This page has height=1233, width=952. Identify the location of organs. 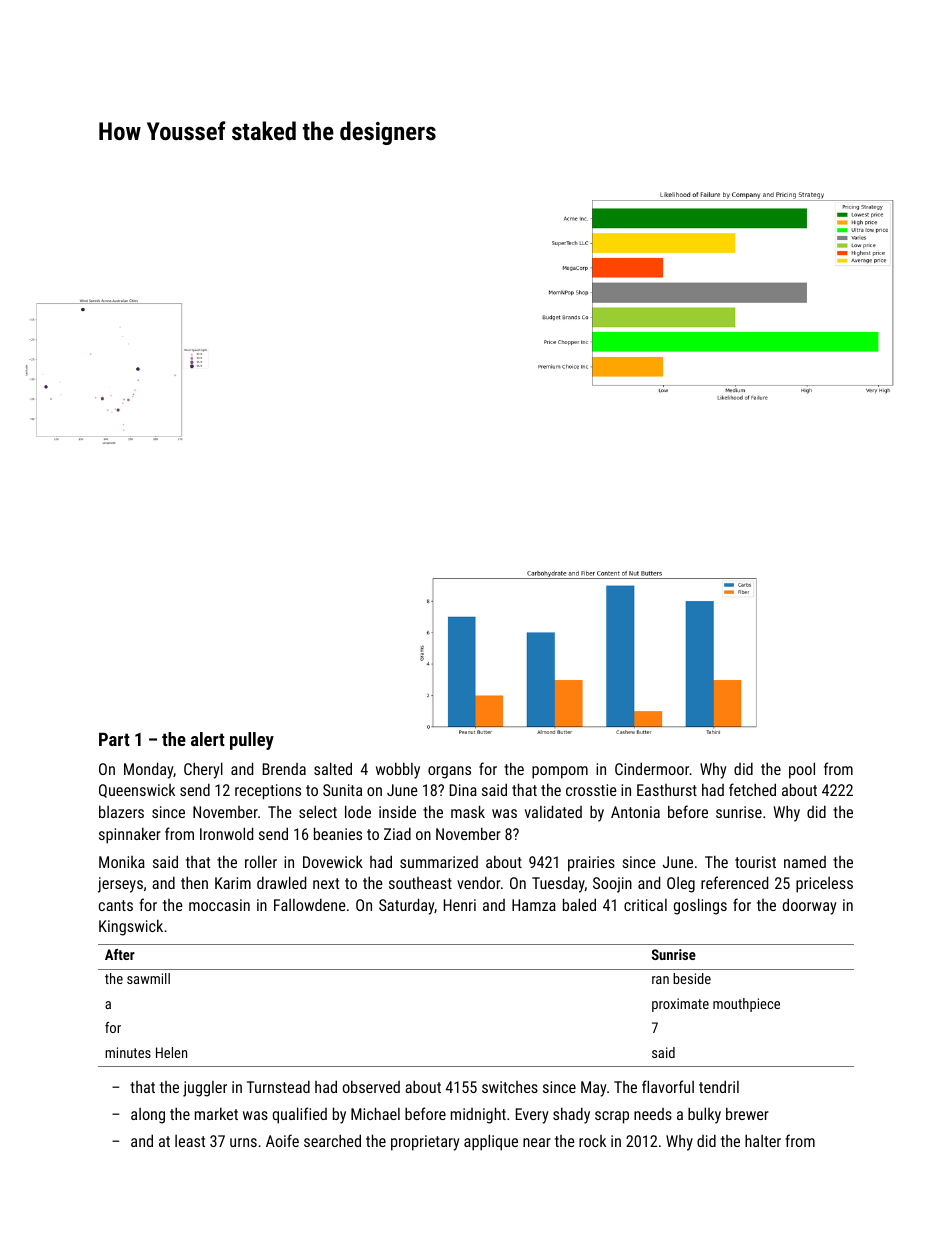
(449, 772).
